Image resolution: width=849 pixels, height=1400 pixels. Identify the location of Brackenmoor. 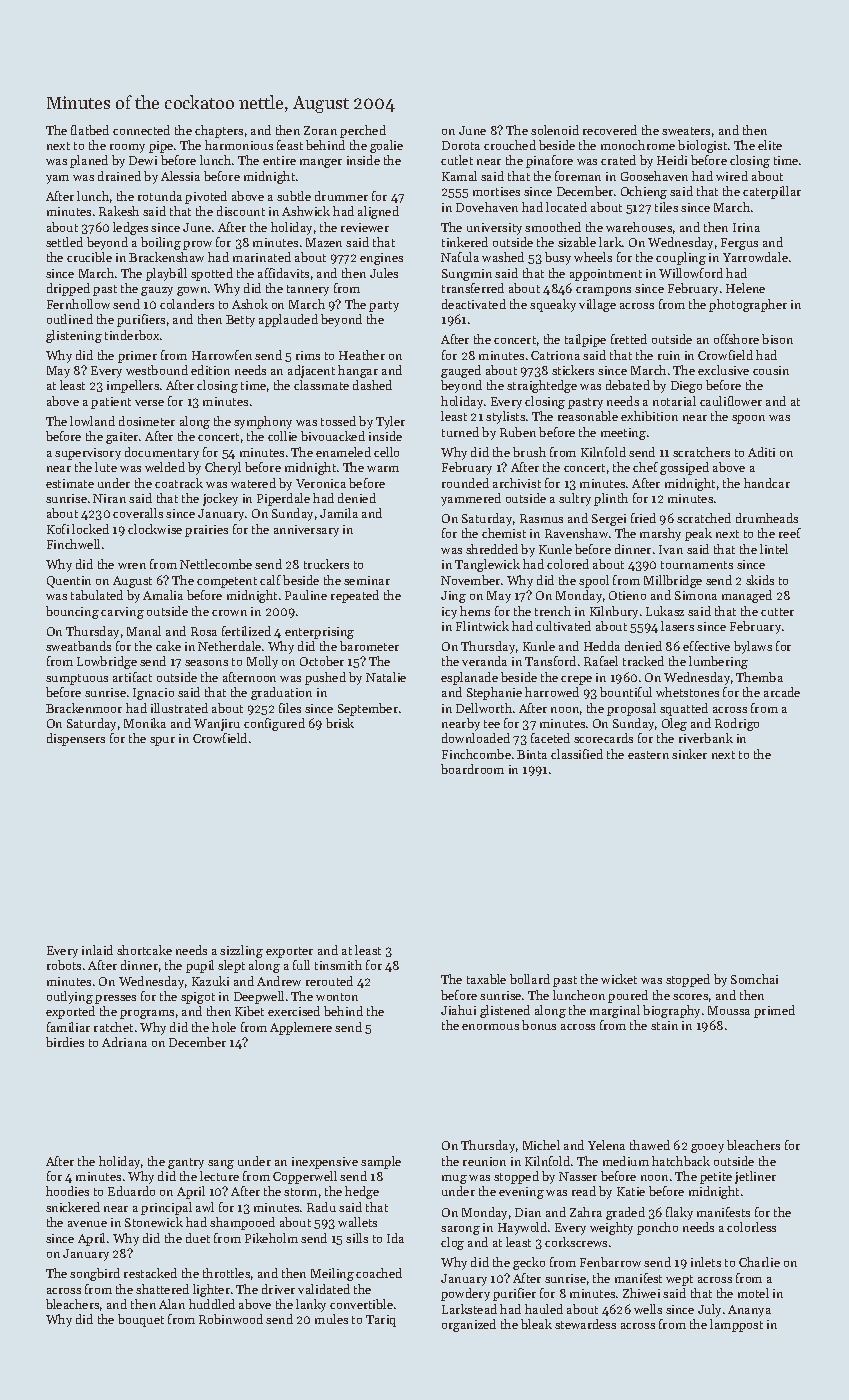
(84, 708).
